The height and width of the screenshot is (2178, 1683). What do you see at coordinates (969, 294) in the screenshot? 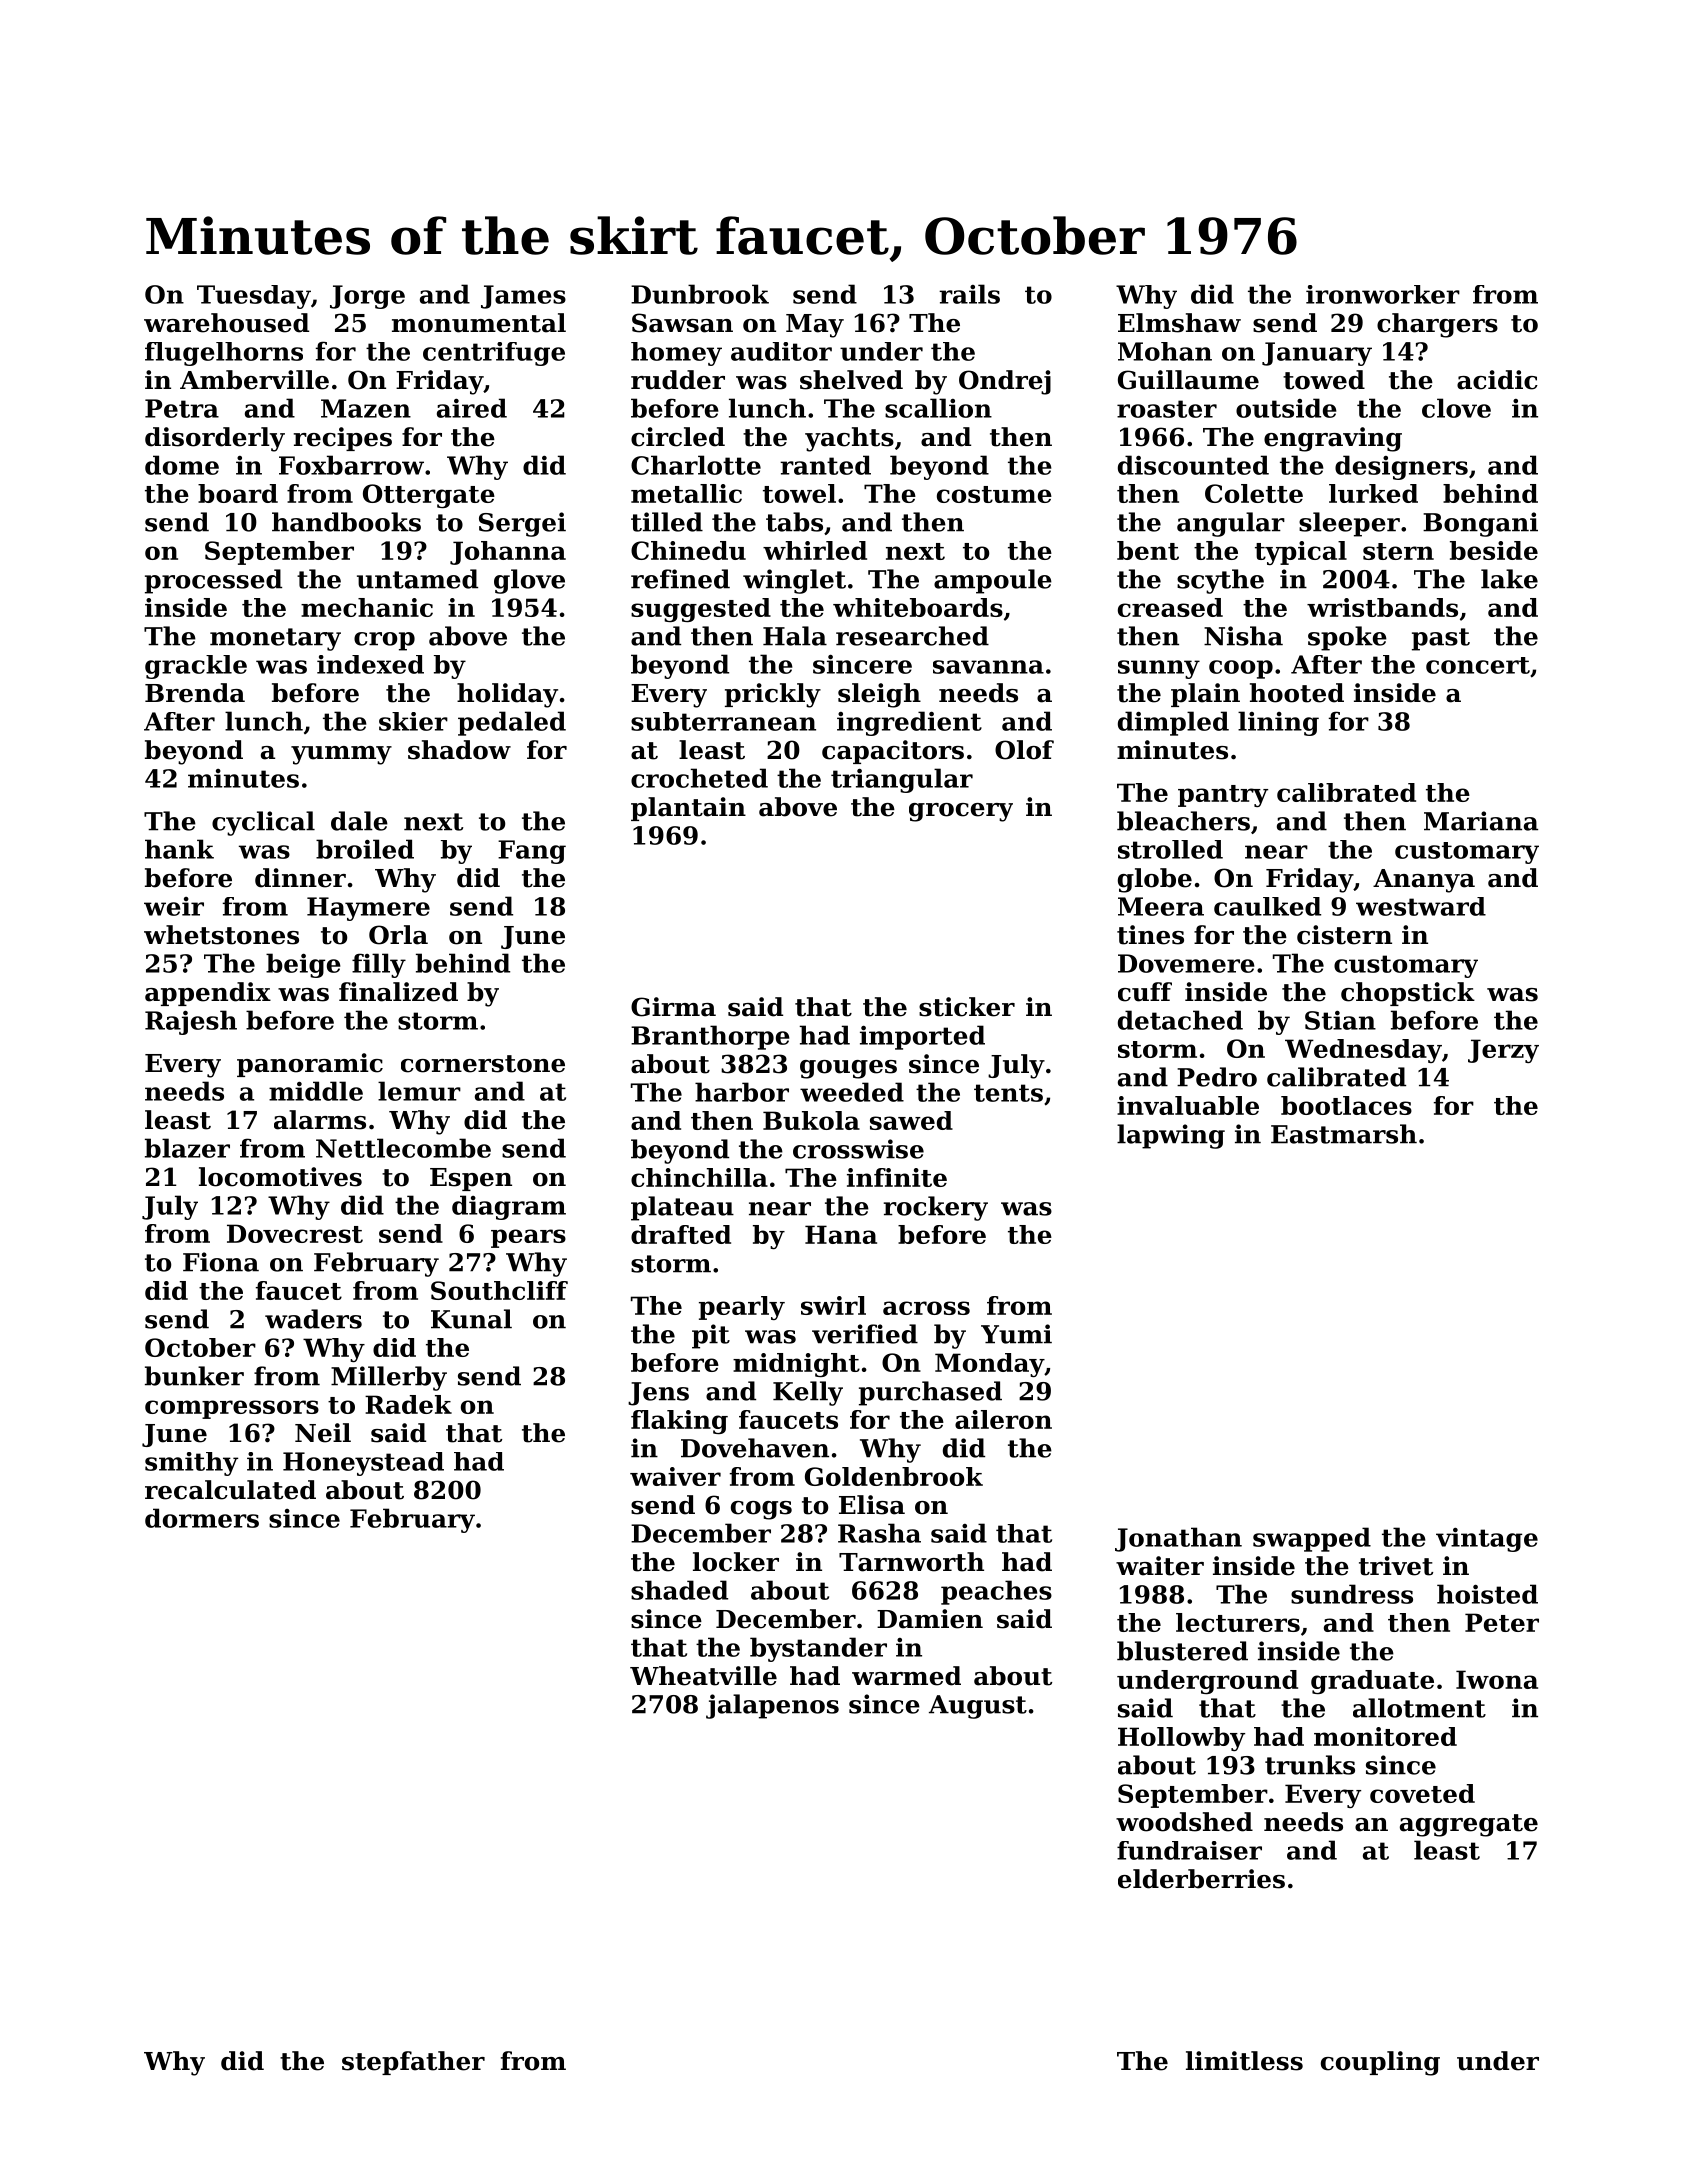
I see `rails` at bounding box center [969, 294].
